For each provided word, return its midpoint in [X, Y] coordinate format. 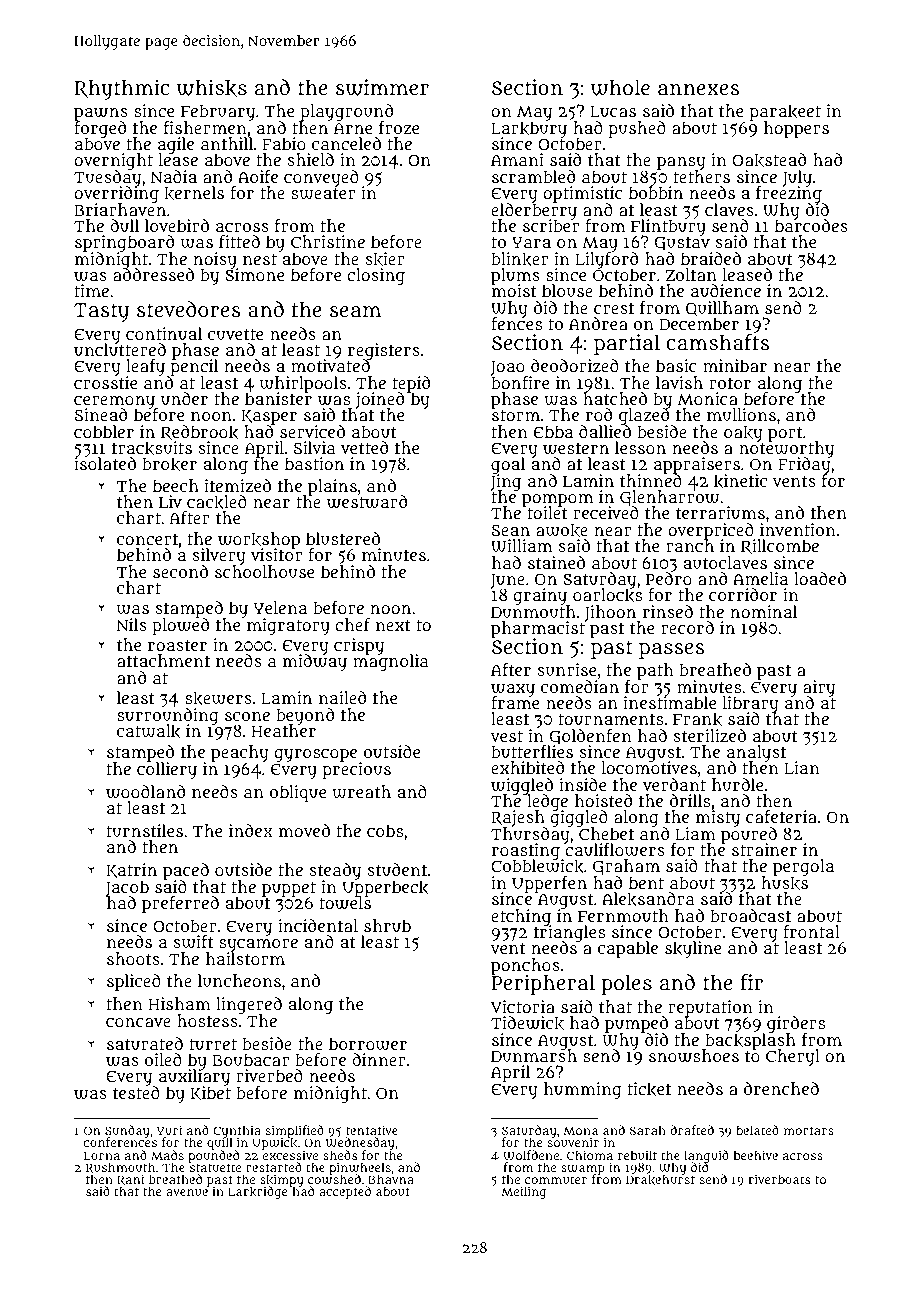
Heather [284, 731]
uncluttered [120, 350]
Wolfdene [531, 1155]
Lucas [613, 112]
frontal [811, 931]
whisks [212, 88]
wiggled [522, 786]
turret [213, 1044]
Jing [505, 483]
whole [620, 87]
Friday [804, 466]
